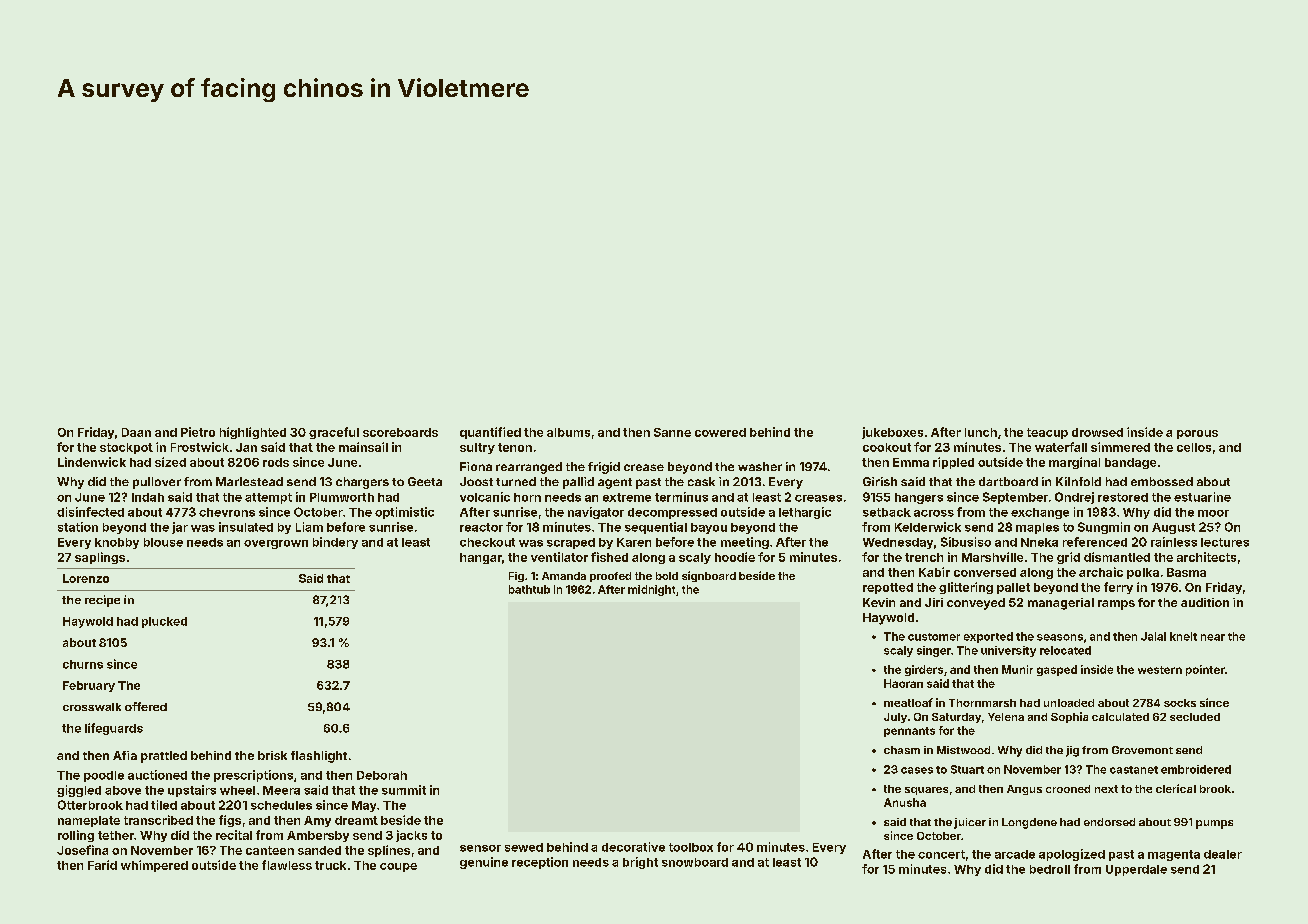 The image size is (1308, 924). I want to click on Pietro, so click(198, 432).
